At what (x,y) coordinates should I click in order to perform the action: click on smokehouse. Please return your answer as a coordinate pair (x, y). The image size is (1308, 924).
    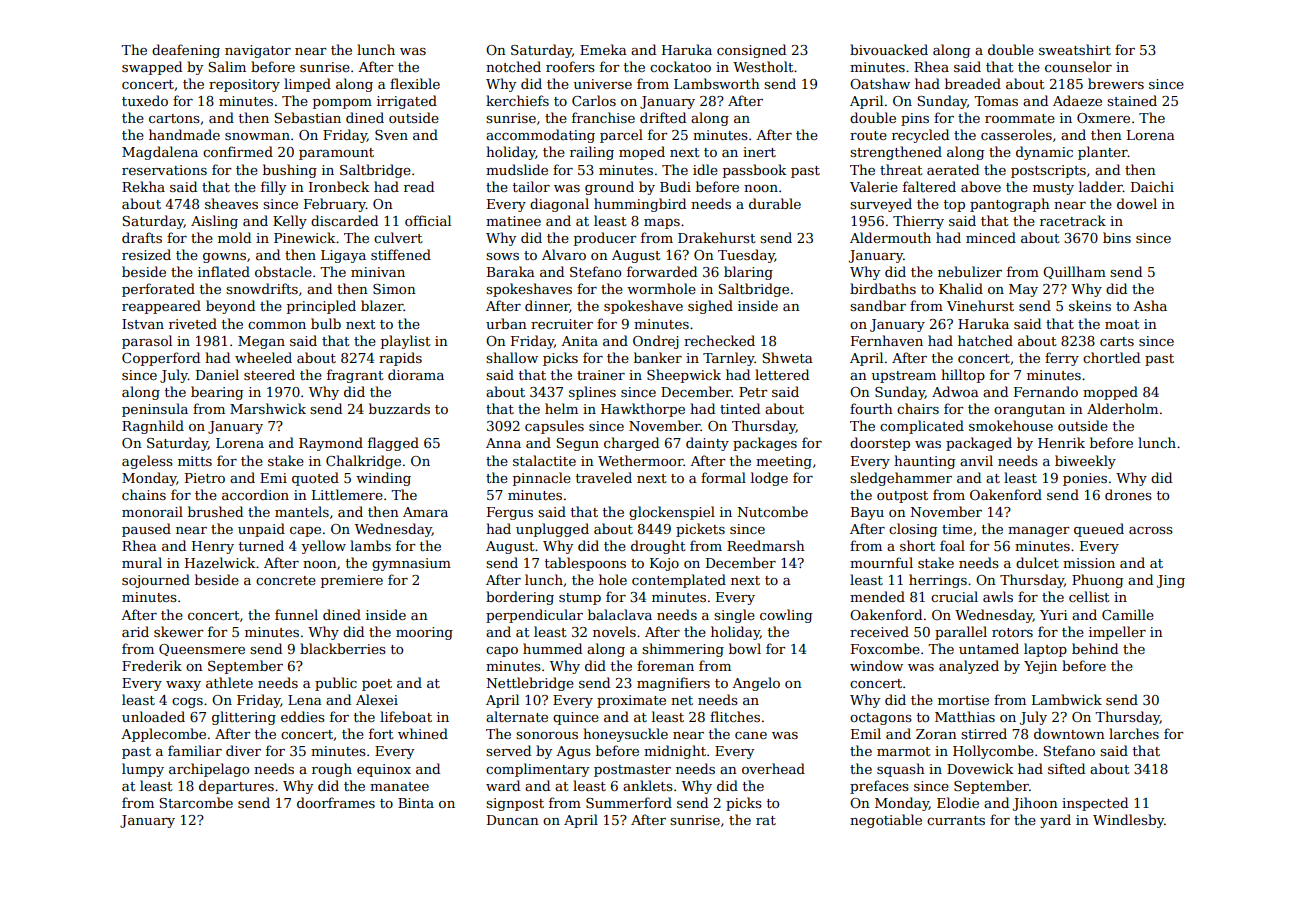
    Looking at the image, I should click on (1011, 425).
